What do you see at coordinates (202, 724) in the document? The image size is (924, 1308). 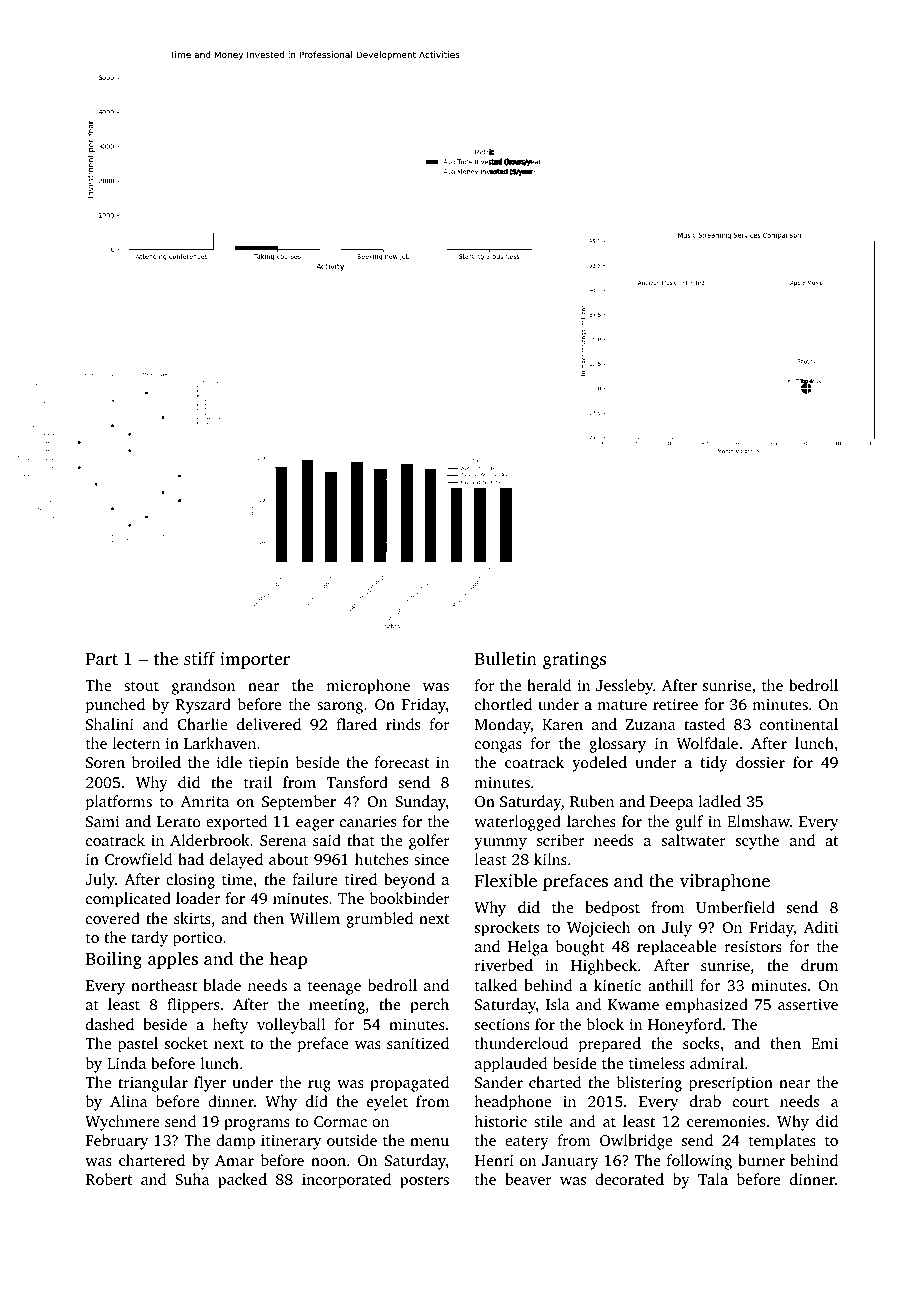 I see `Charlie` at bounding box center [202, 724].
